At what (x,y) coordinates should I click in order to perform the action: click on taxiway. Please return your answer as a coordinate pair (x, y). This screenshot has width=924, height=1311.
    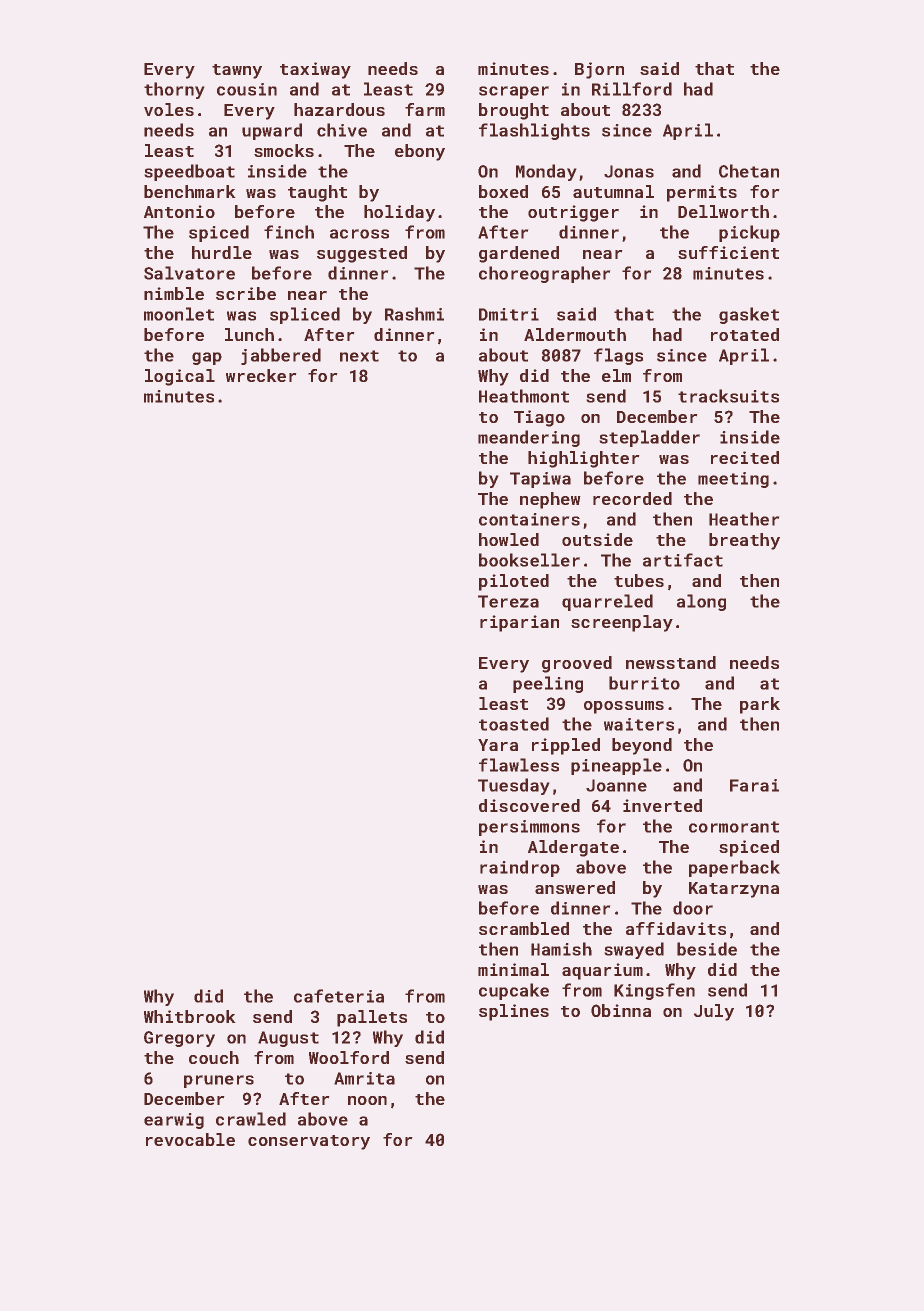
    Looking at the image, I should click on (315, 70).
